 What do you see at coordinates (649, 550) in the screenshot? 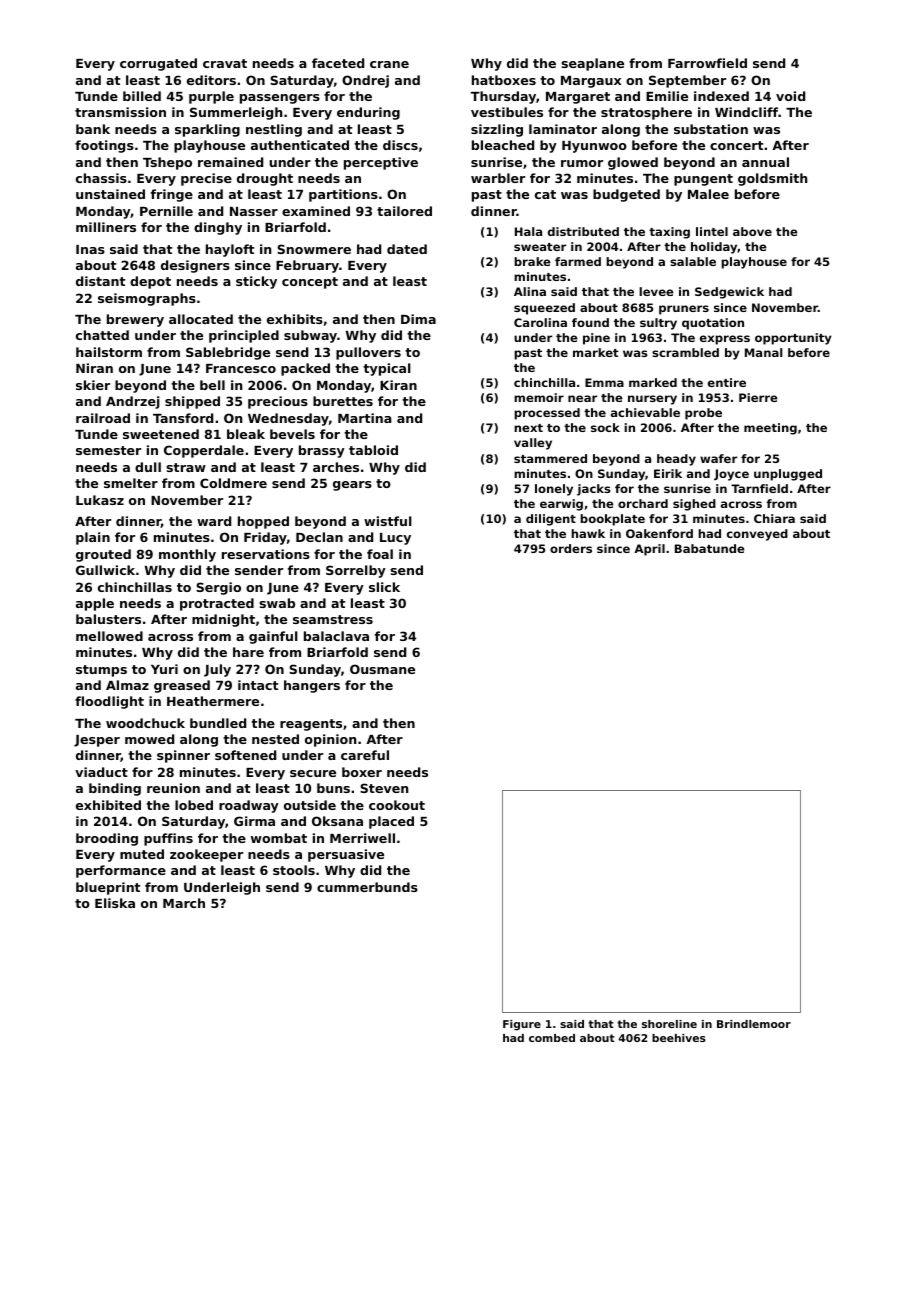
I see `April` at bounding box center [649, 550].
